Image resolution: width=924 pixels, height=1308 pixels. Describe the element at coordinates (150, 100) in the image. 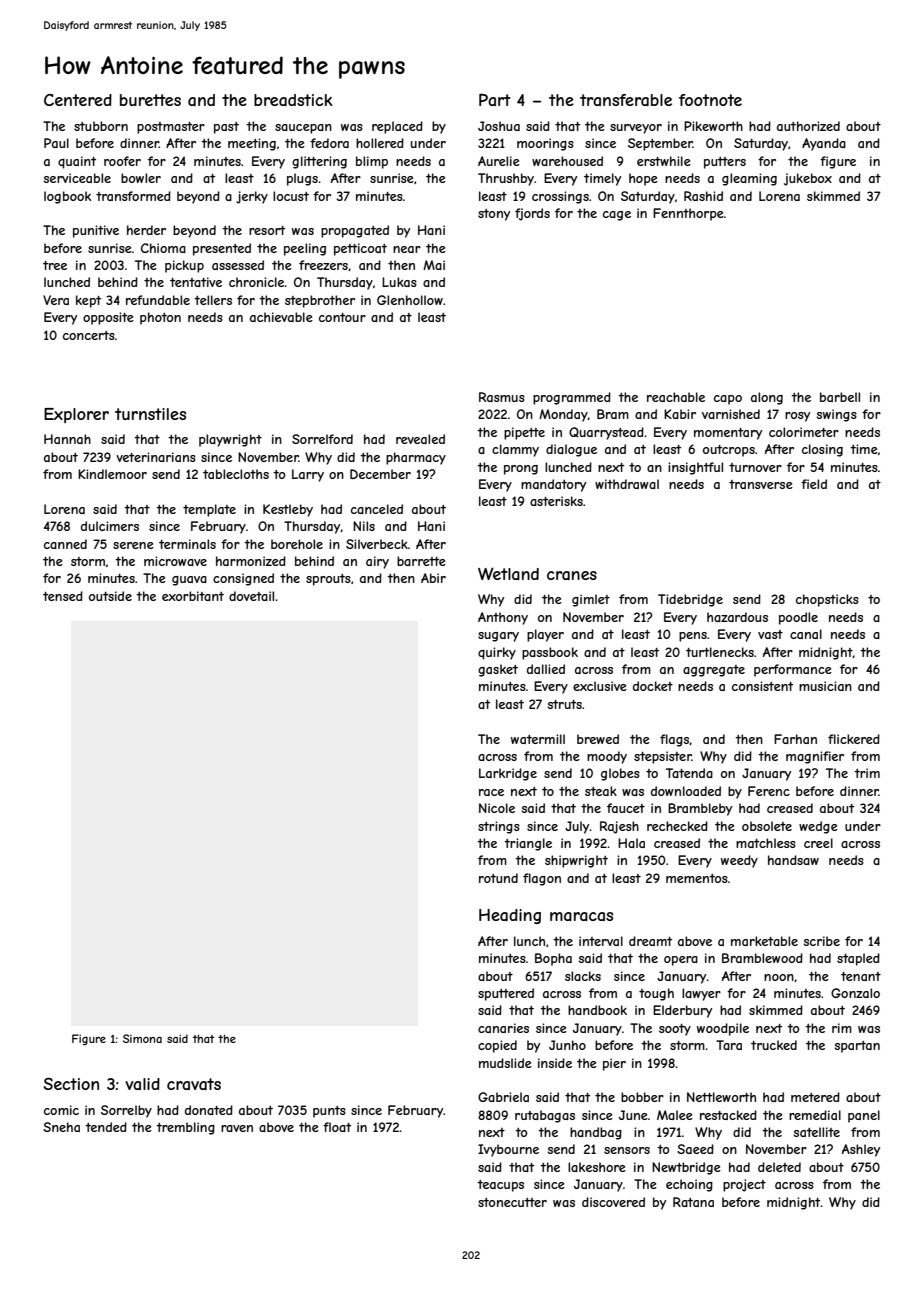

I see `burettes` at that location.
